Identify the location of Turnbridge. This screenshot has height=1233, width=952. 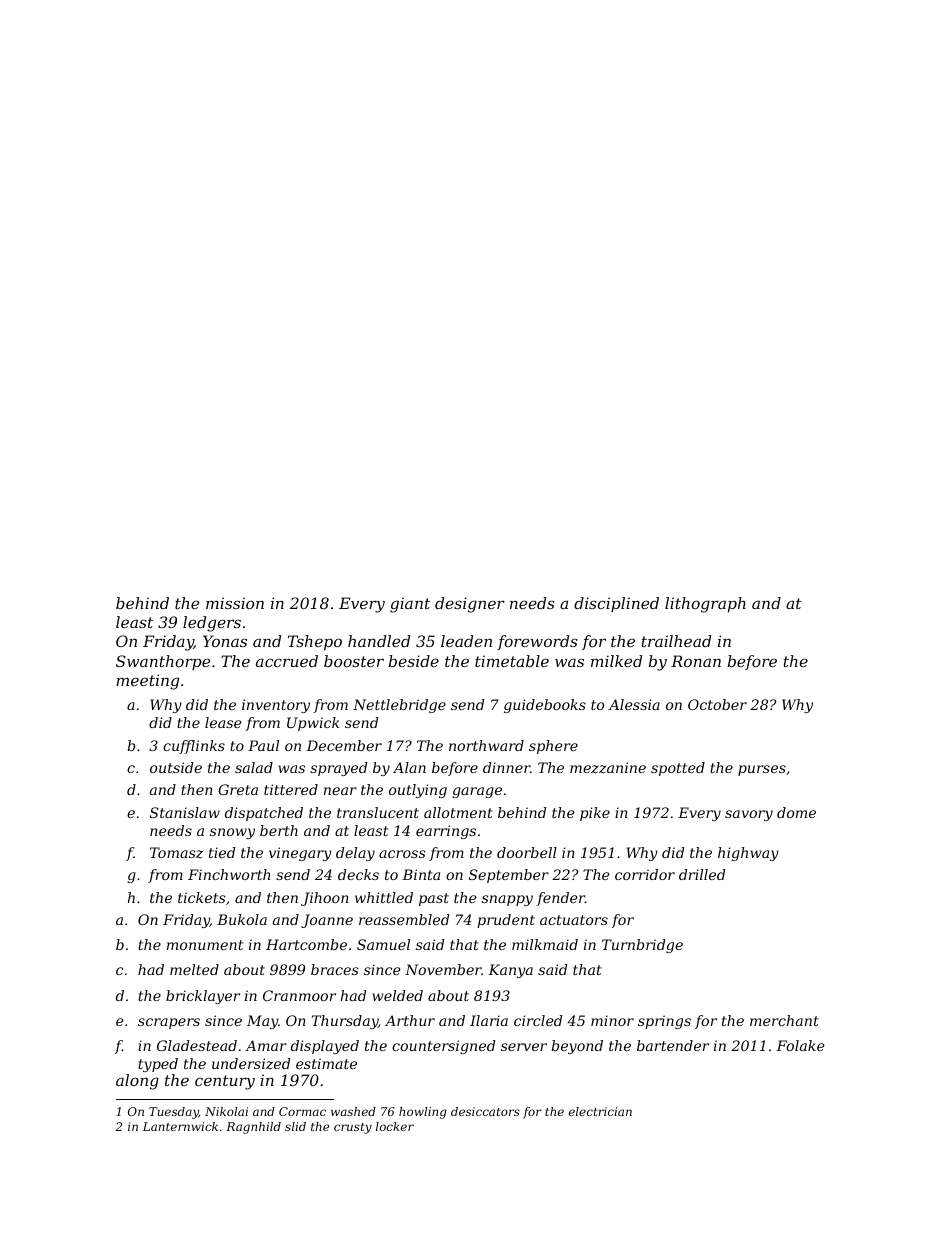
(642, 946).
